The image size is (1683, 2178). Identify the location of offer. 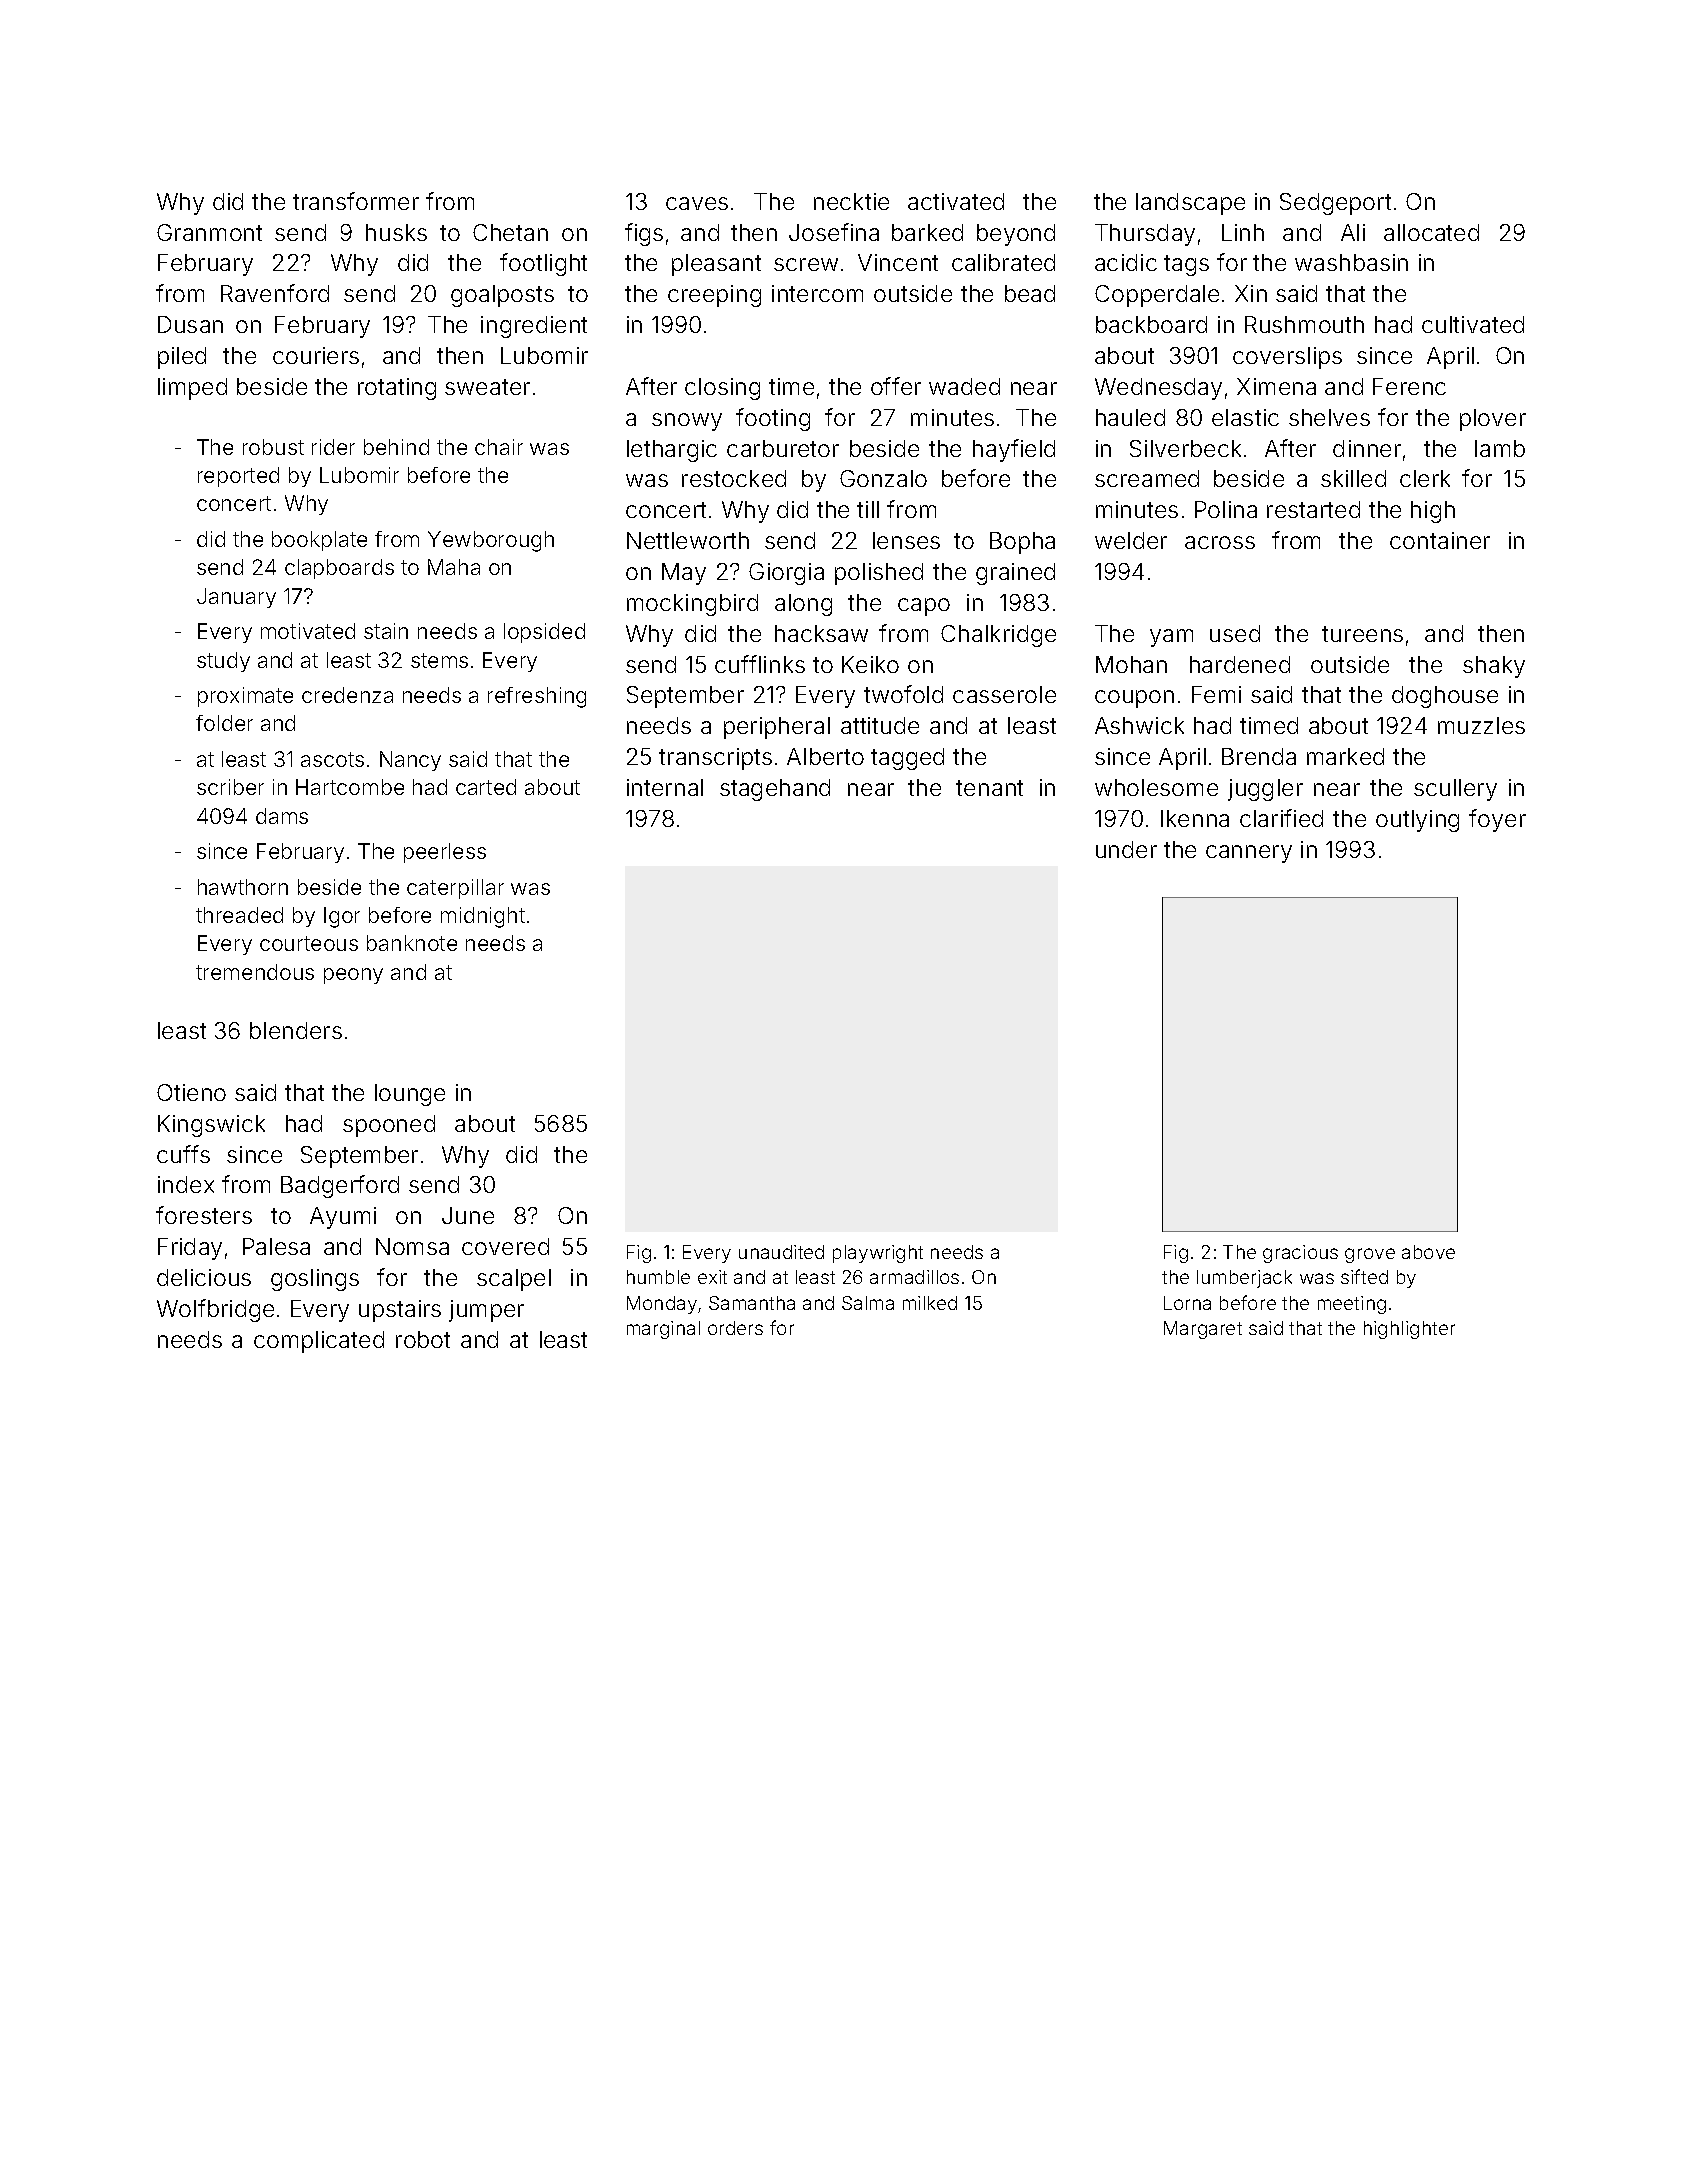
(896, 386).
